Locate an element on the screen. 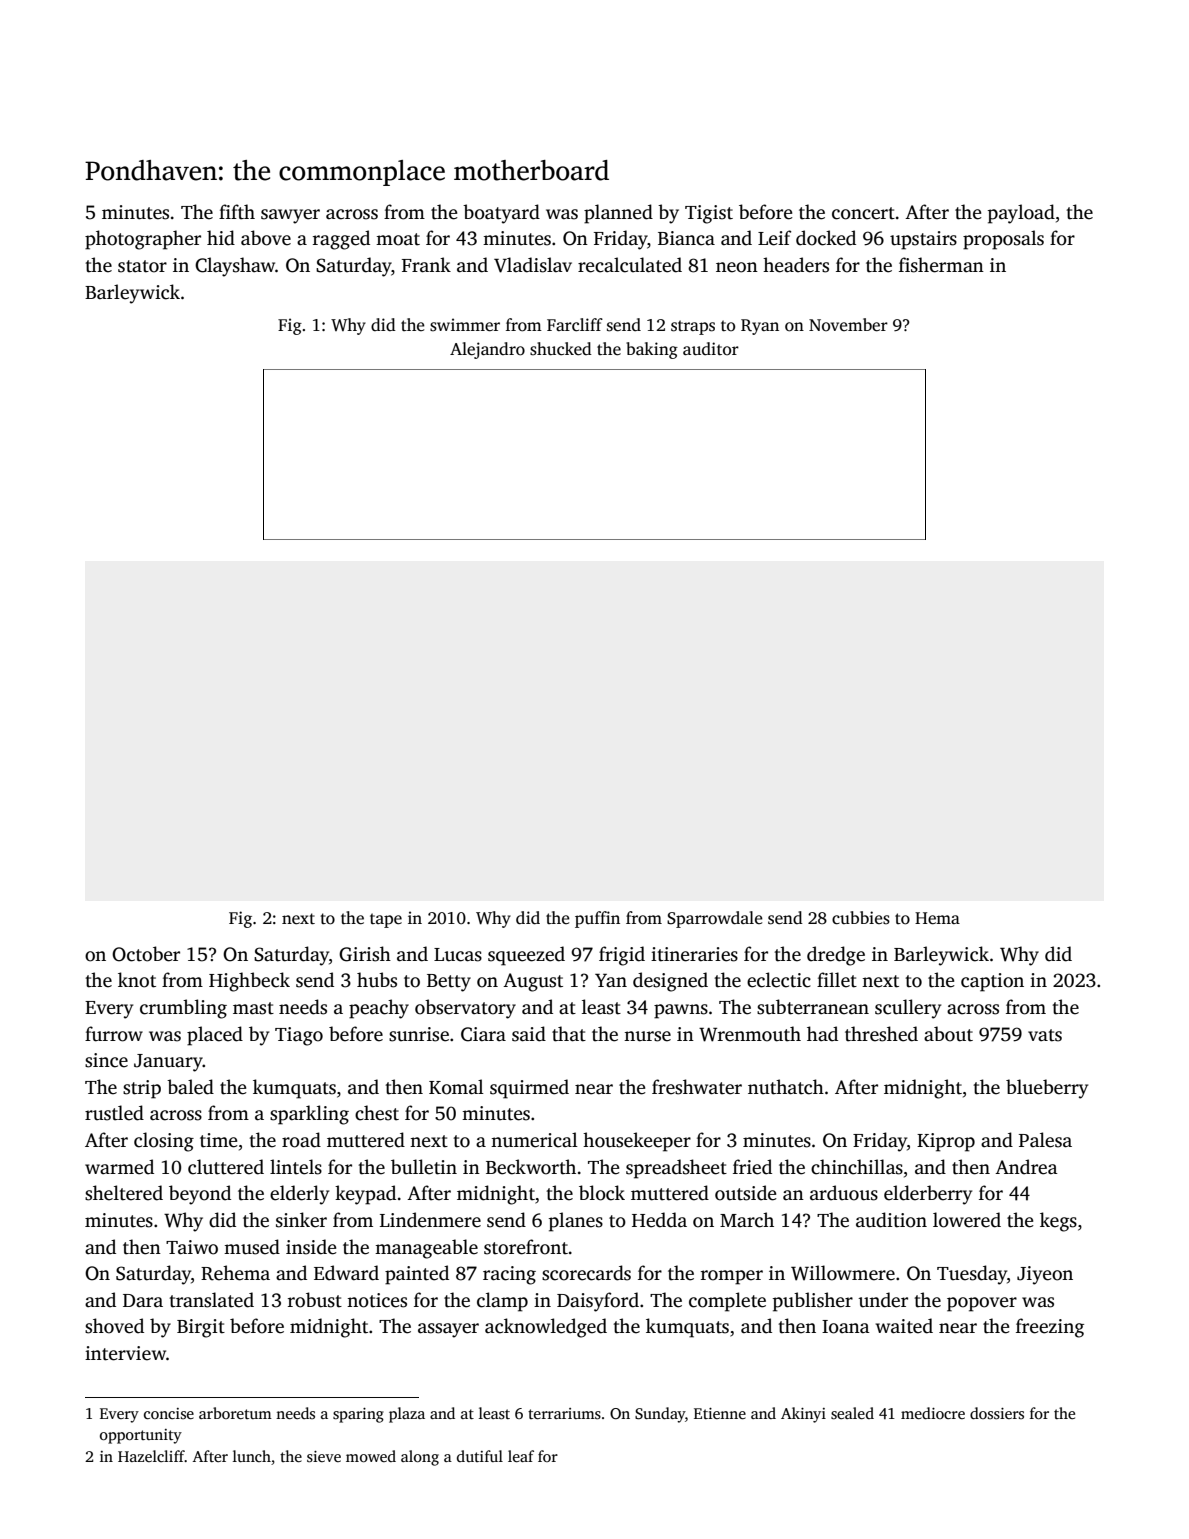 This screenshot has height=1539, width=1189. boatyard is located at coordinates (501, 214).
